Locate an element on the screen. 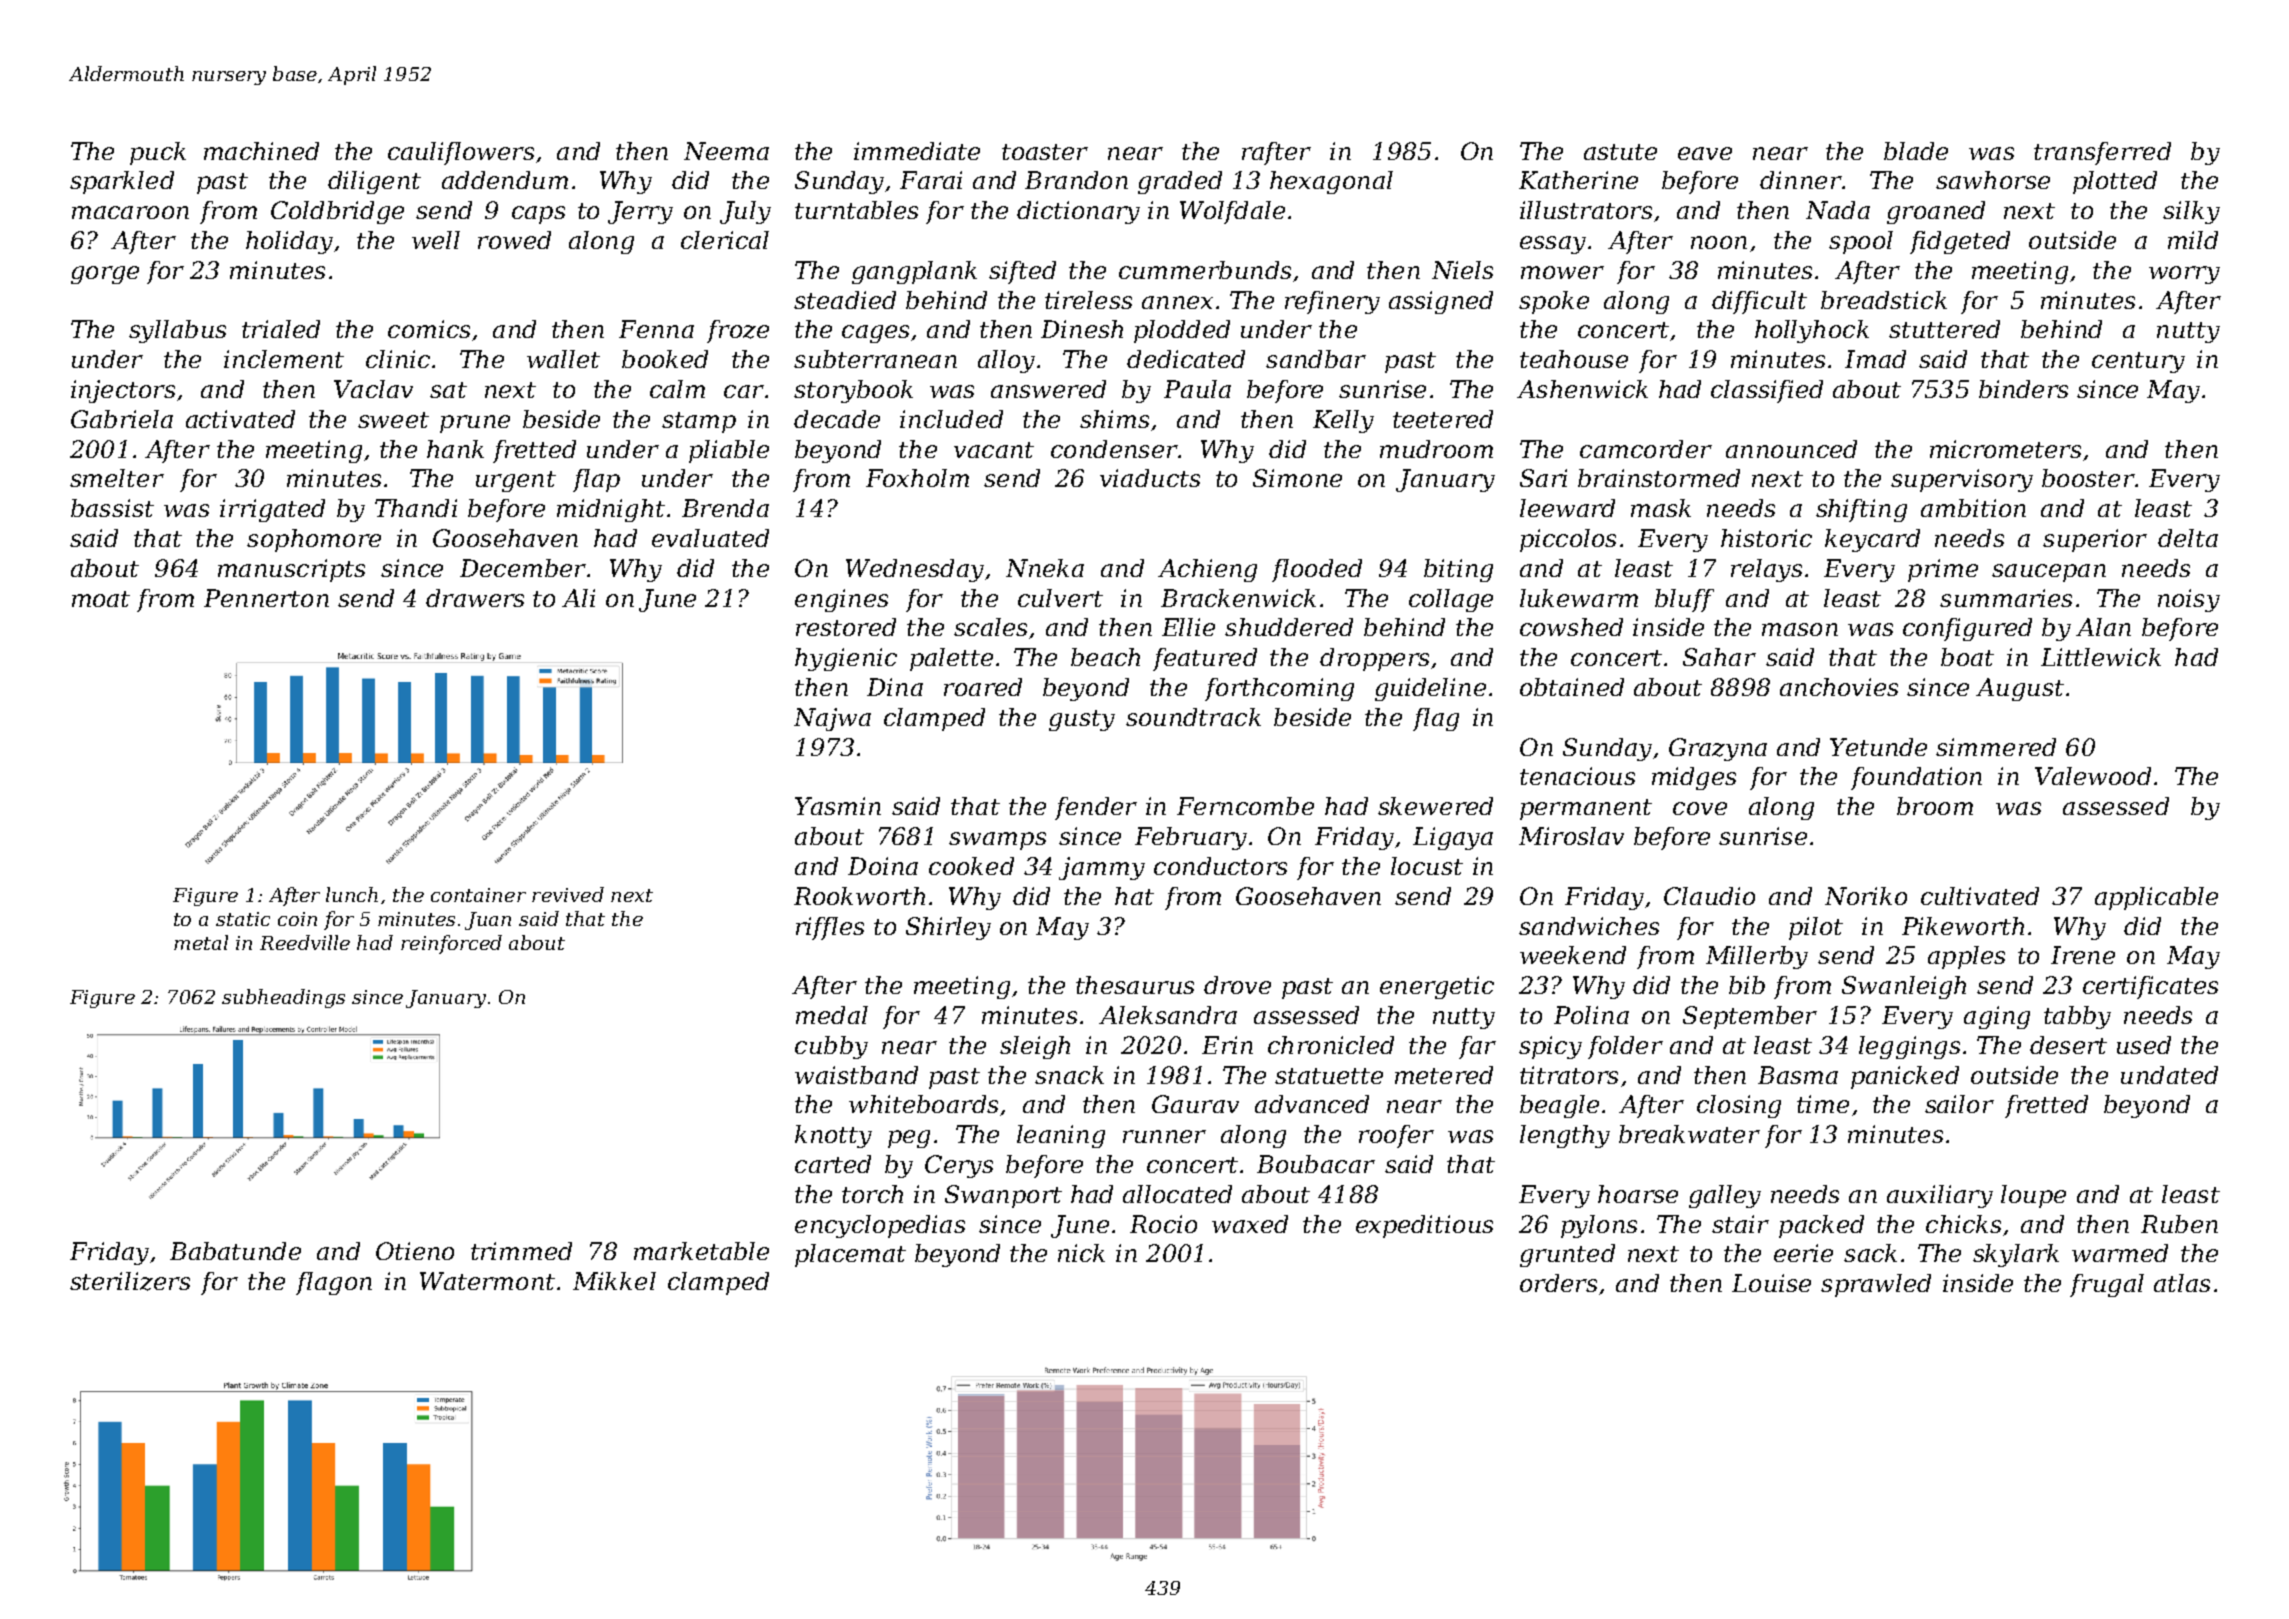 The width and height of the screenshot is (2289, 1619). noisy is located at coordinates (2189, 600).
